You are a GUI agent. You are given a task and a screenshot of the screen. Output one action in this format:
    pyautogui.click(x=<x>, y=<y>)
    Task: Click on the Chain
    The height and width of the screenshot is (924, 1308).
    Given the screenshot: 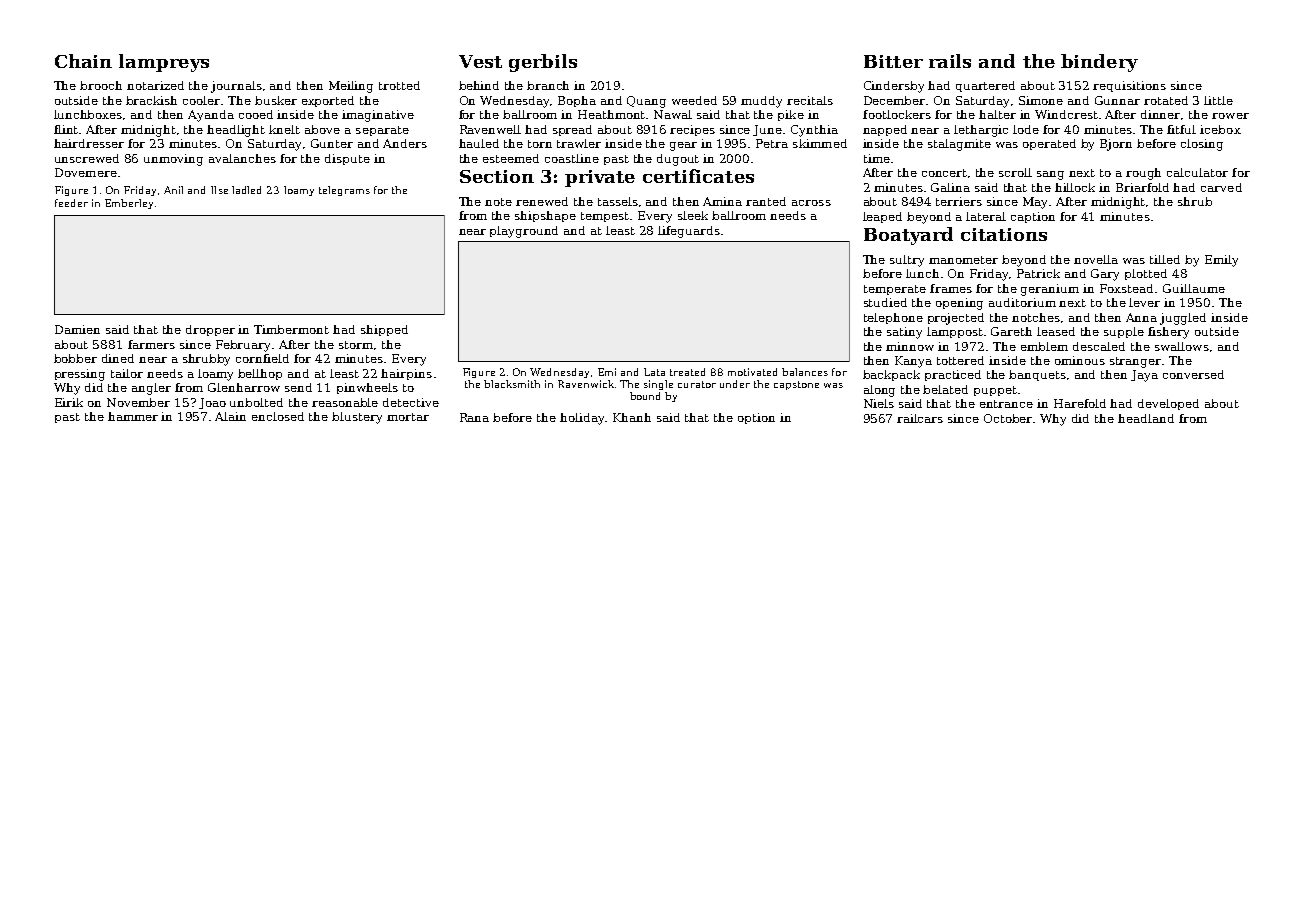 What is the action you would take?
    pyautogui.click(x=83, y=61)
